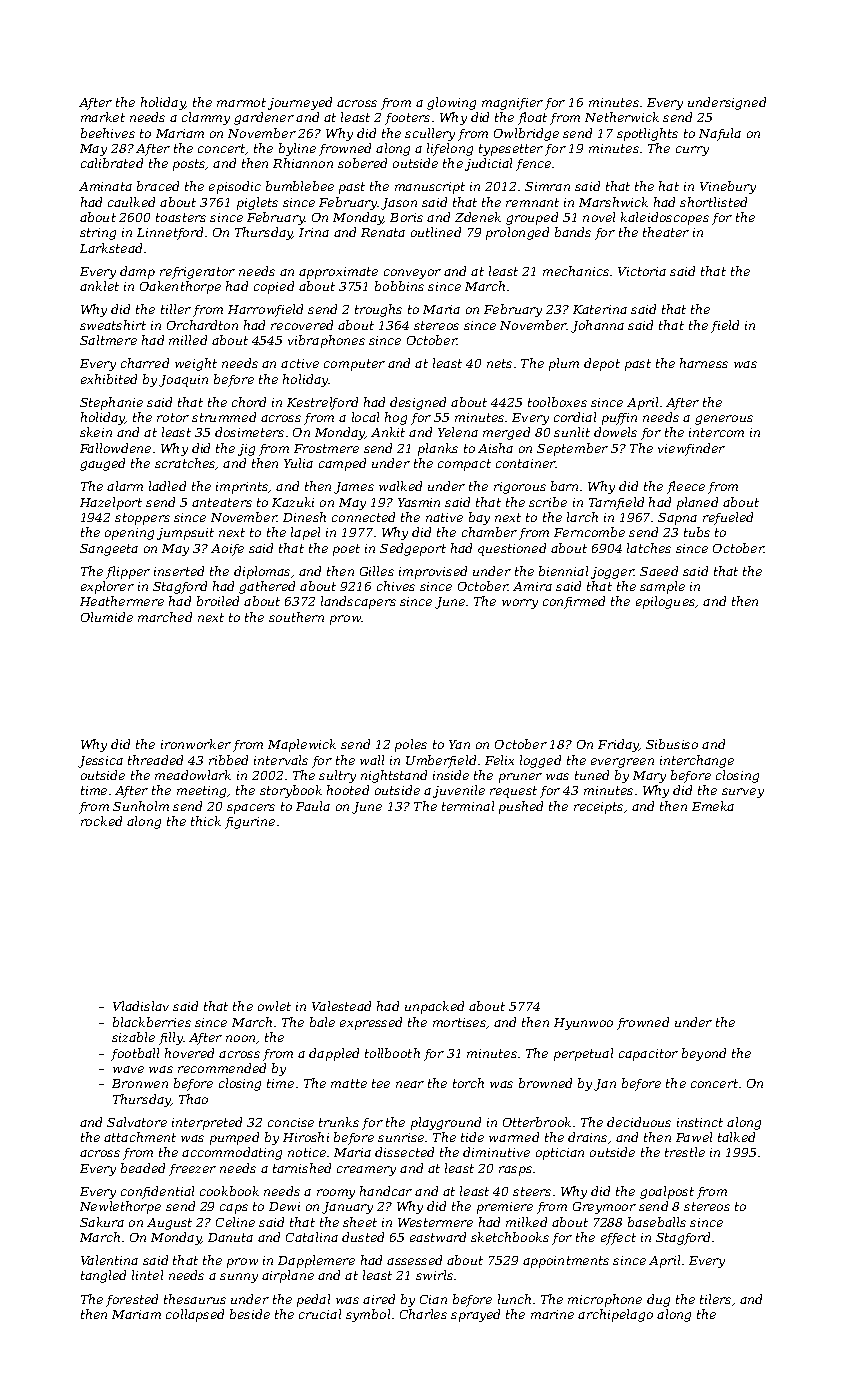 This screenshot has height=1400, width=849. Describe the element at coordinates (336, 1194) in the screenshot. I see `roomy` at that location.
